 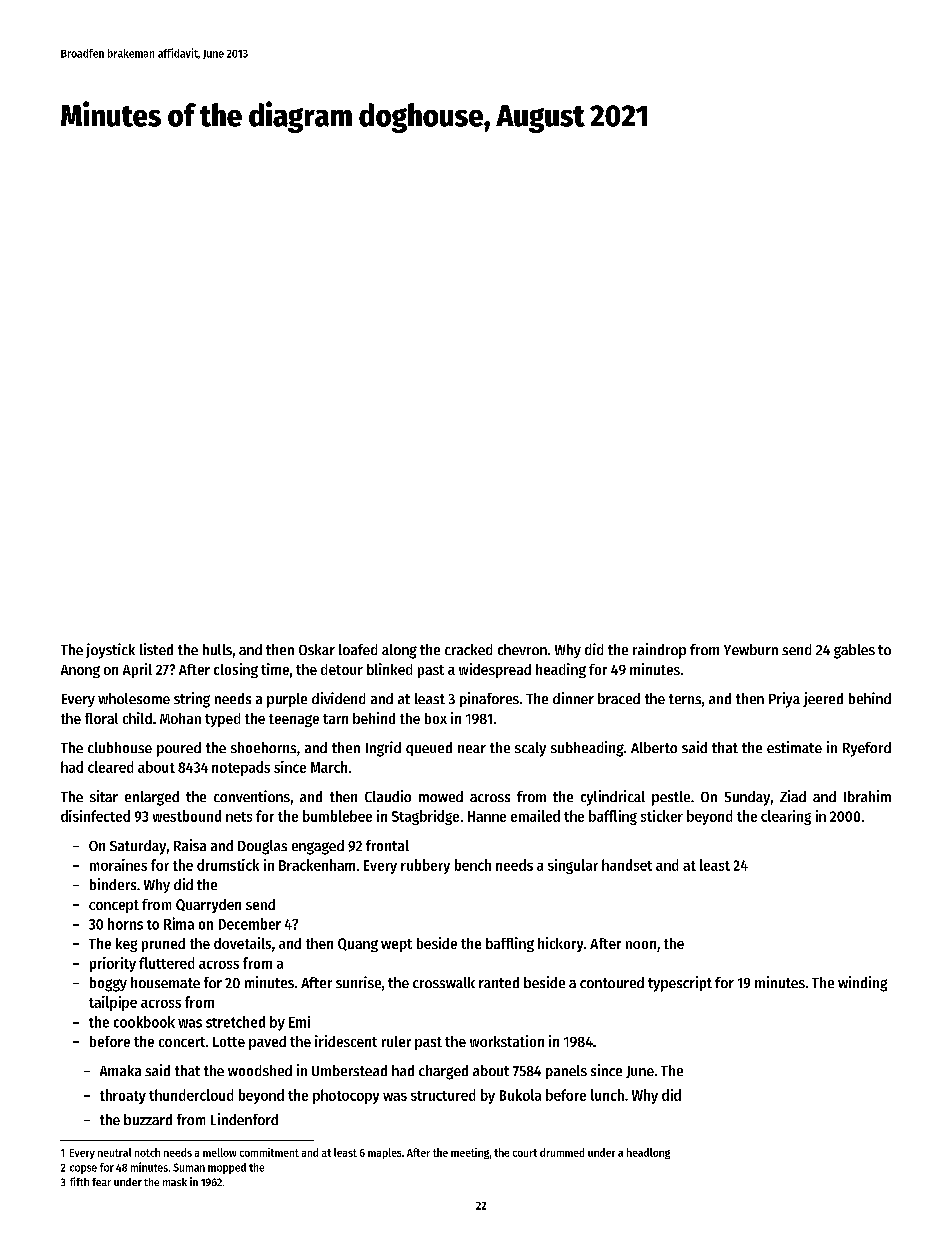 What do you see at coordinates (217, 649) in the document?
I see `hulls` at bounding box center [217, 649].
